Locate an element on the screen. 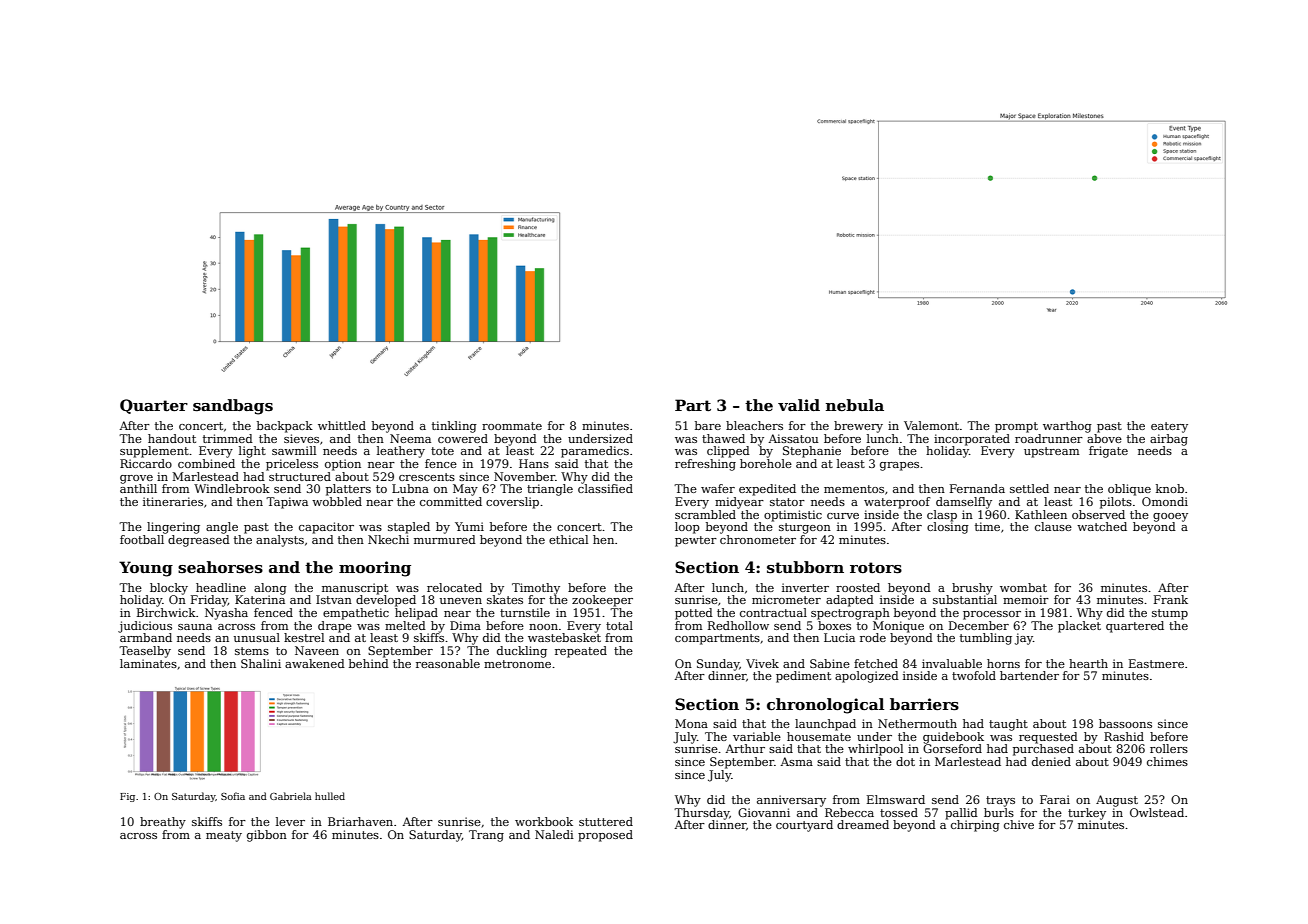 The height and width of the screenshot is (924, 1308). whittled is located at coordinates (342, 425).
